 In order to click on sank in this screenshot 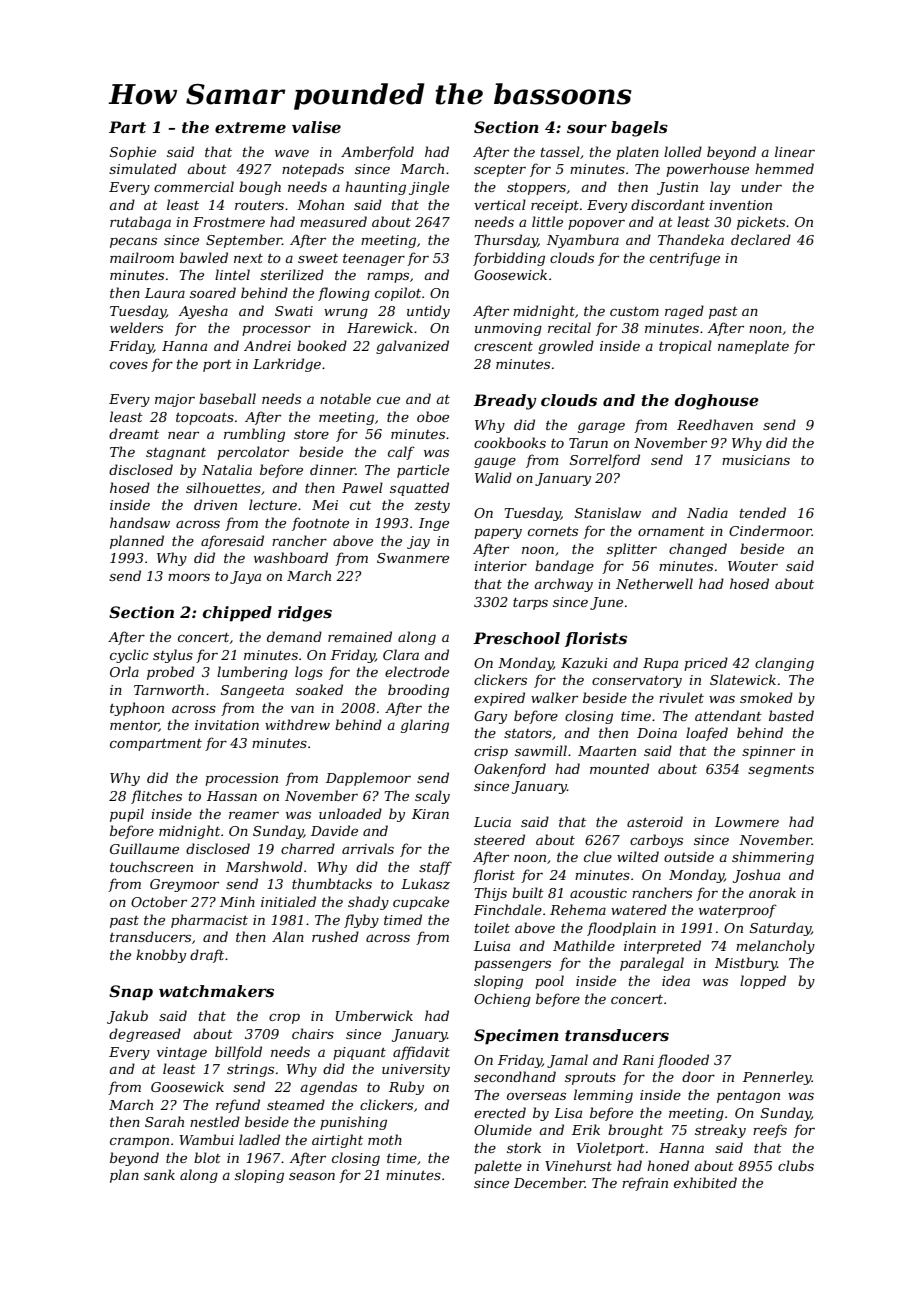, I will do `click(159, 1174)`.
